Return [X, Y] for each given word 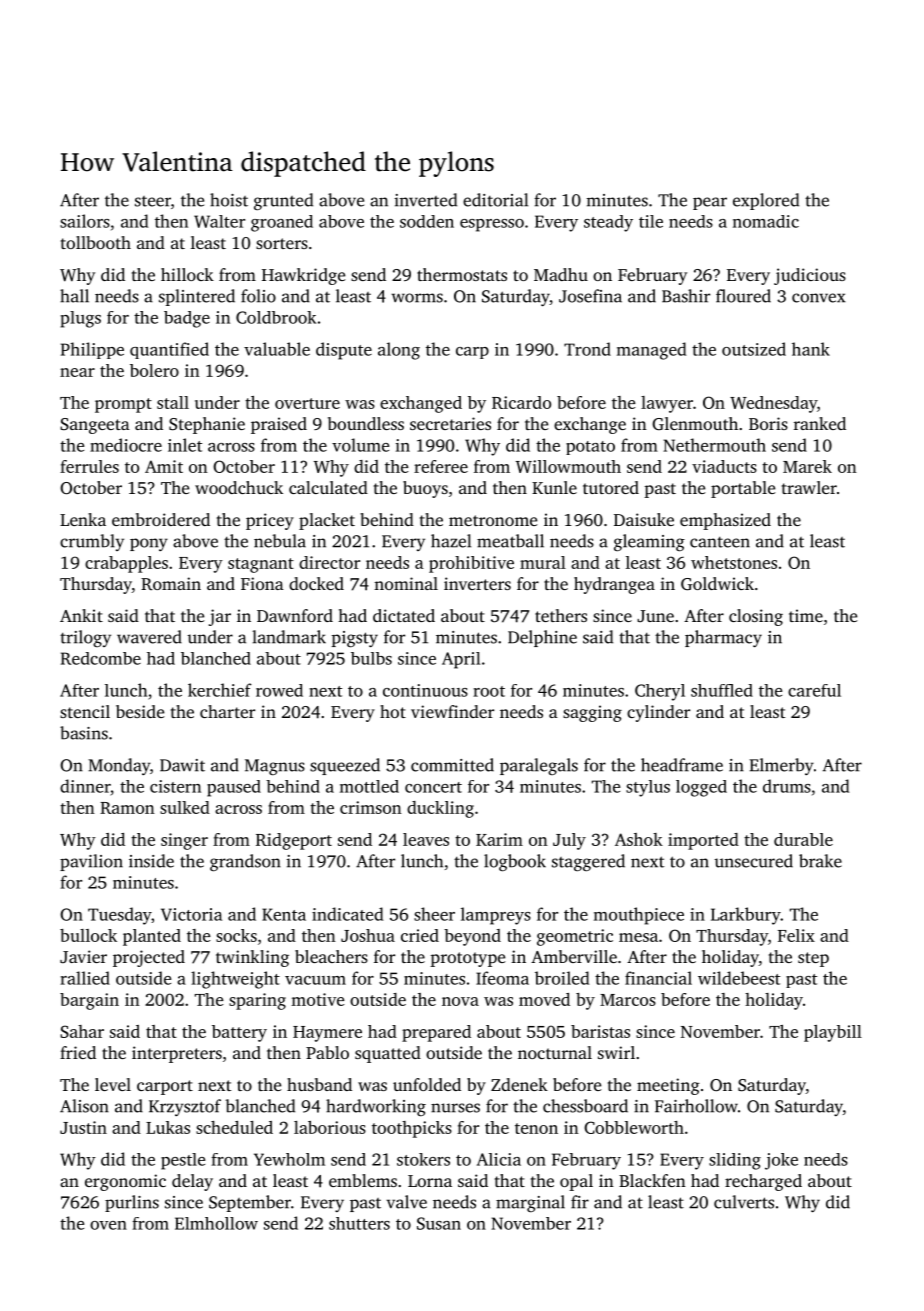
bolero [154, 370]
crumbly [92, 542]
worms [417, 298]
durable [803, 839]
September [250, 1203]
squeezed [345, 766]
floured [743, 296]
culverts [744, 1202]
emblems [363, 1180]
